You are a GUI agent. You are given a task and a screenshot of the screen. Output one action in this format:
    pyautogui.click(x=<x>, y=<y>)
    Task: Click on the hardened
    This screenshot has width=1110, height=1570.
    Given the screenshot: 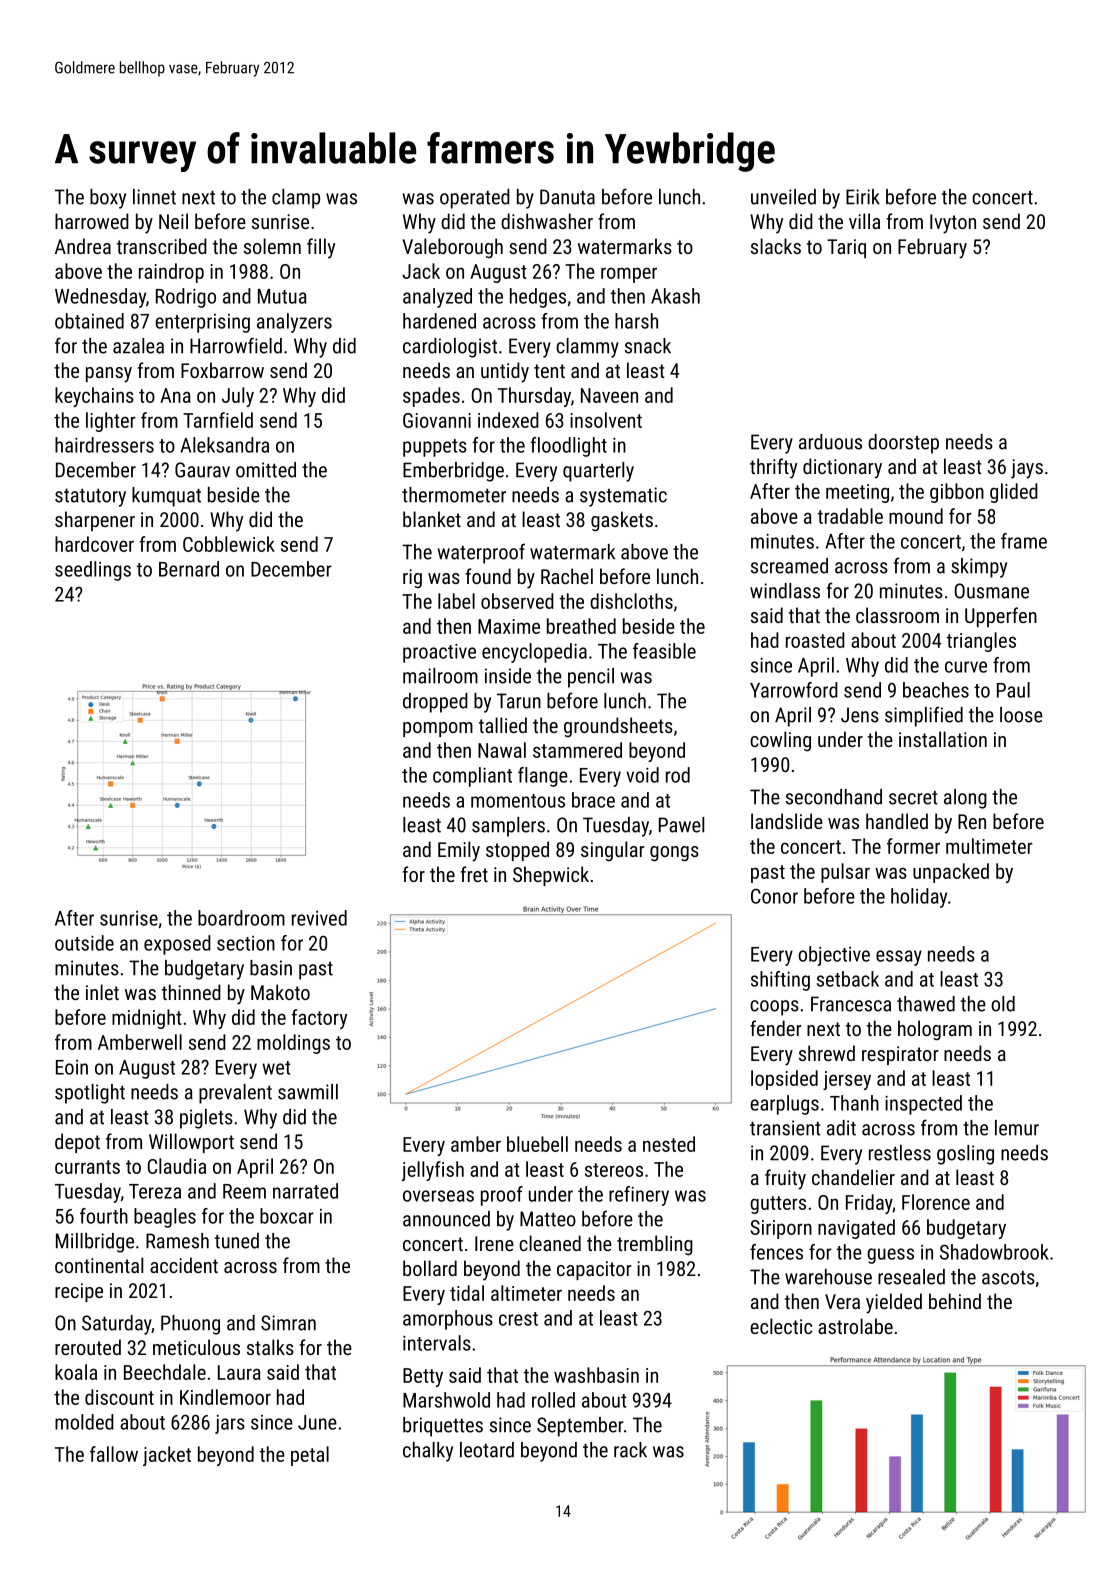 What is the action you would take?
    pyautogui.click(x=439, y=321)
